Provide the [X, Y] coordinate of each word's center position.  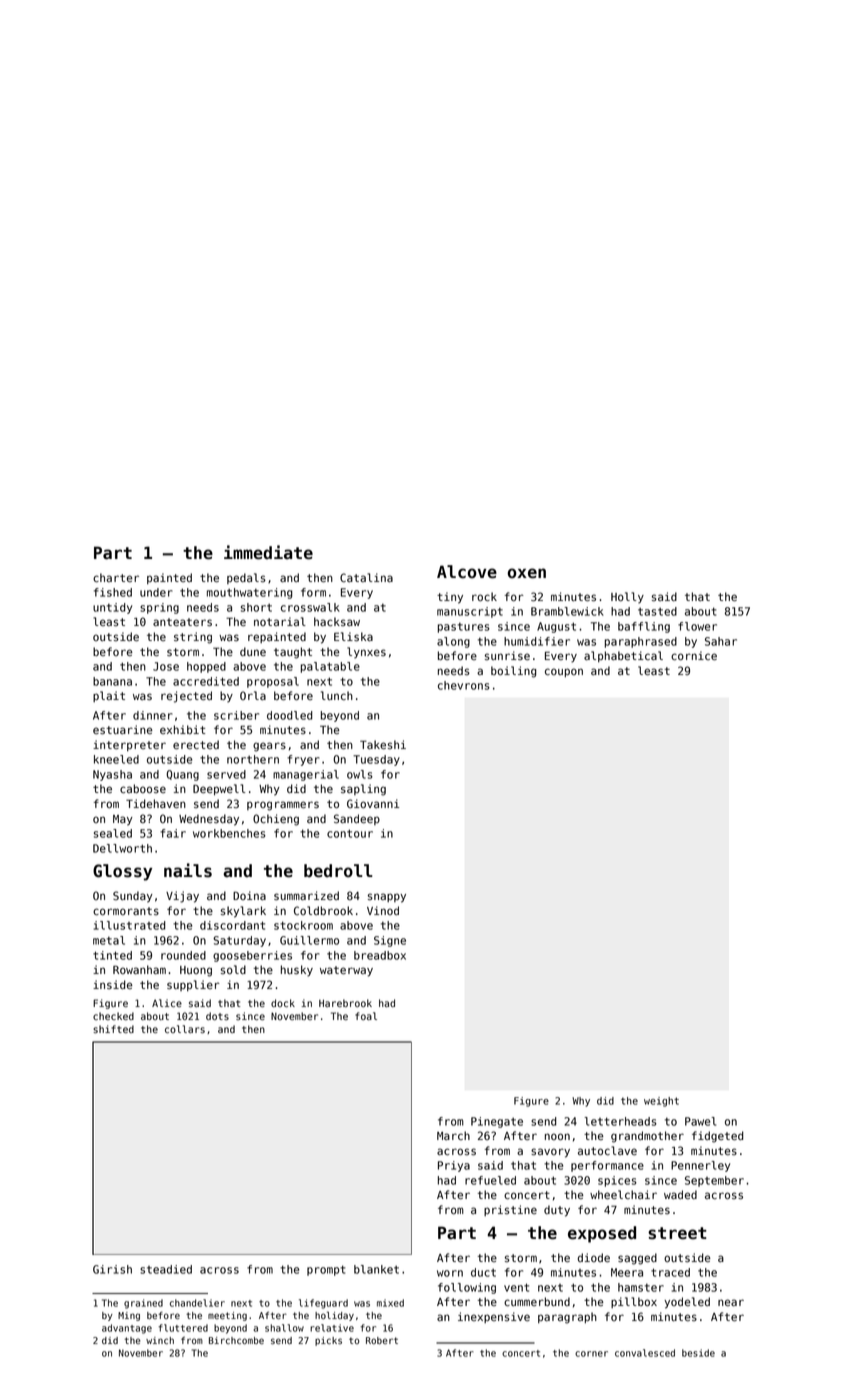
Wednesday [209, 820]
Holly [627, 598]
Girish [112, 1269]
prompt [326, 1270]
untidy [112, 608]
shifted [113, 1029]
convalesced [645, 1353]
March [453, 1136]
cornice [694, 656]
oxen [527, 573]
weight [661, 1102]
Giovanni [373, 804]
